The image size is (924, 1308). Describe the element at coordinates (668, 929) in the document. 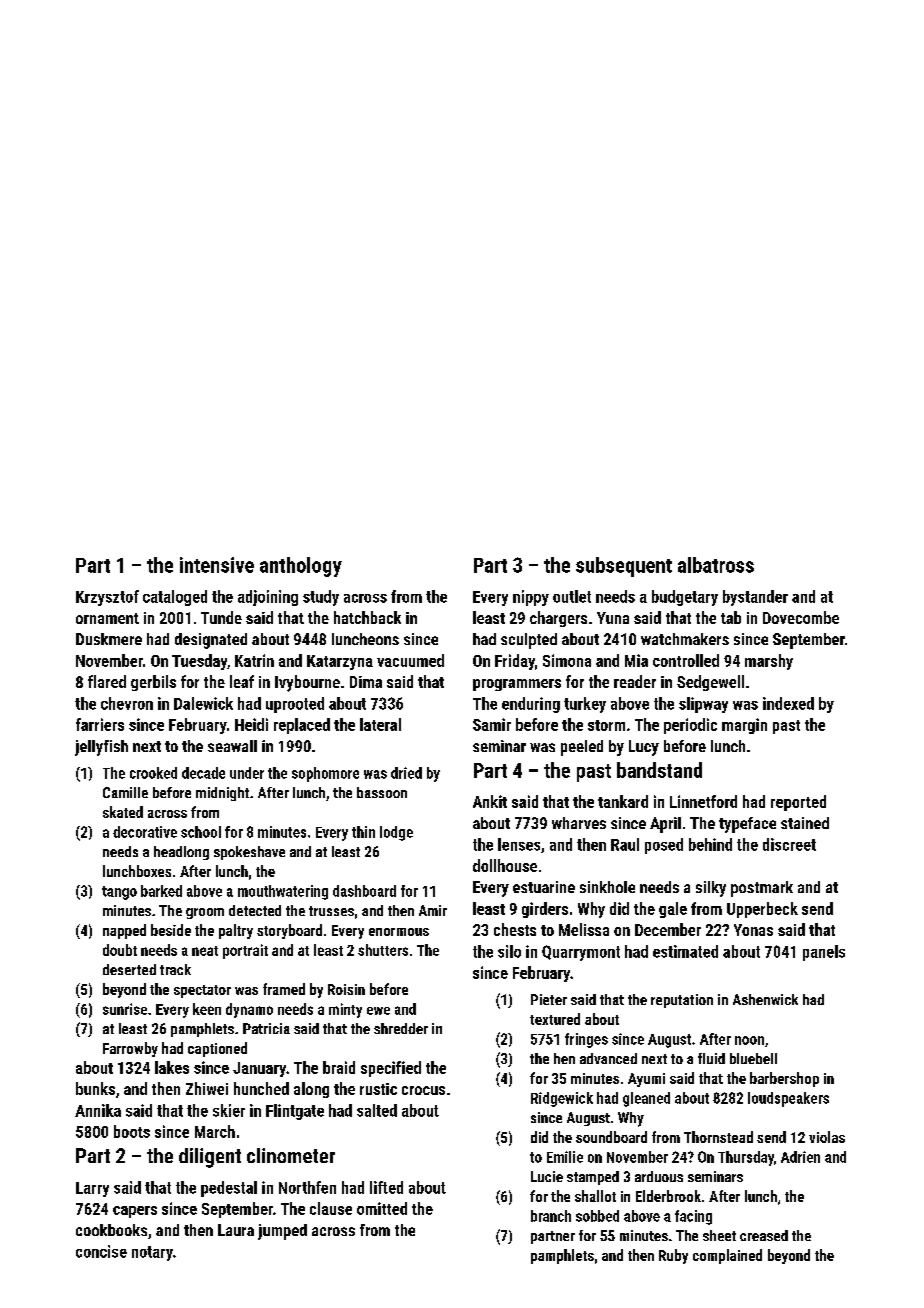

I see `December` at that location.
